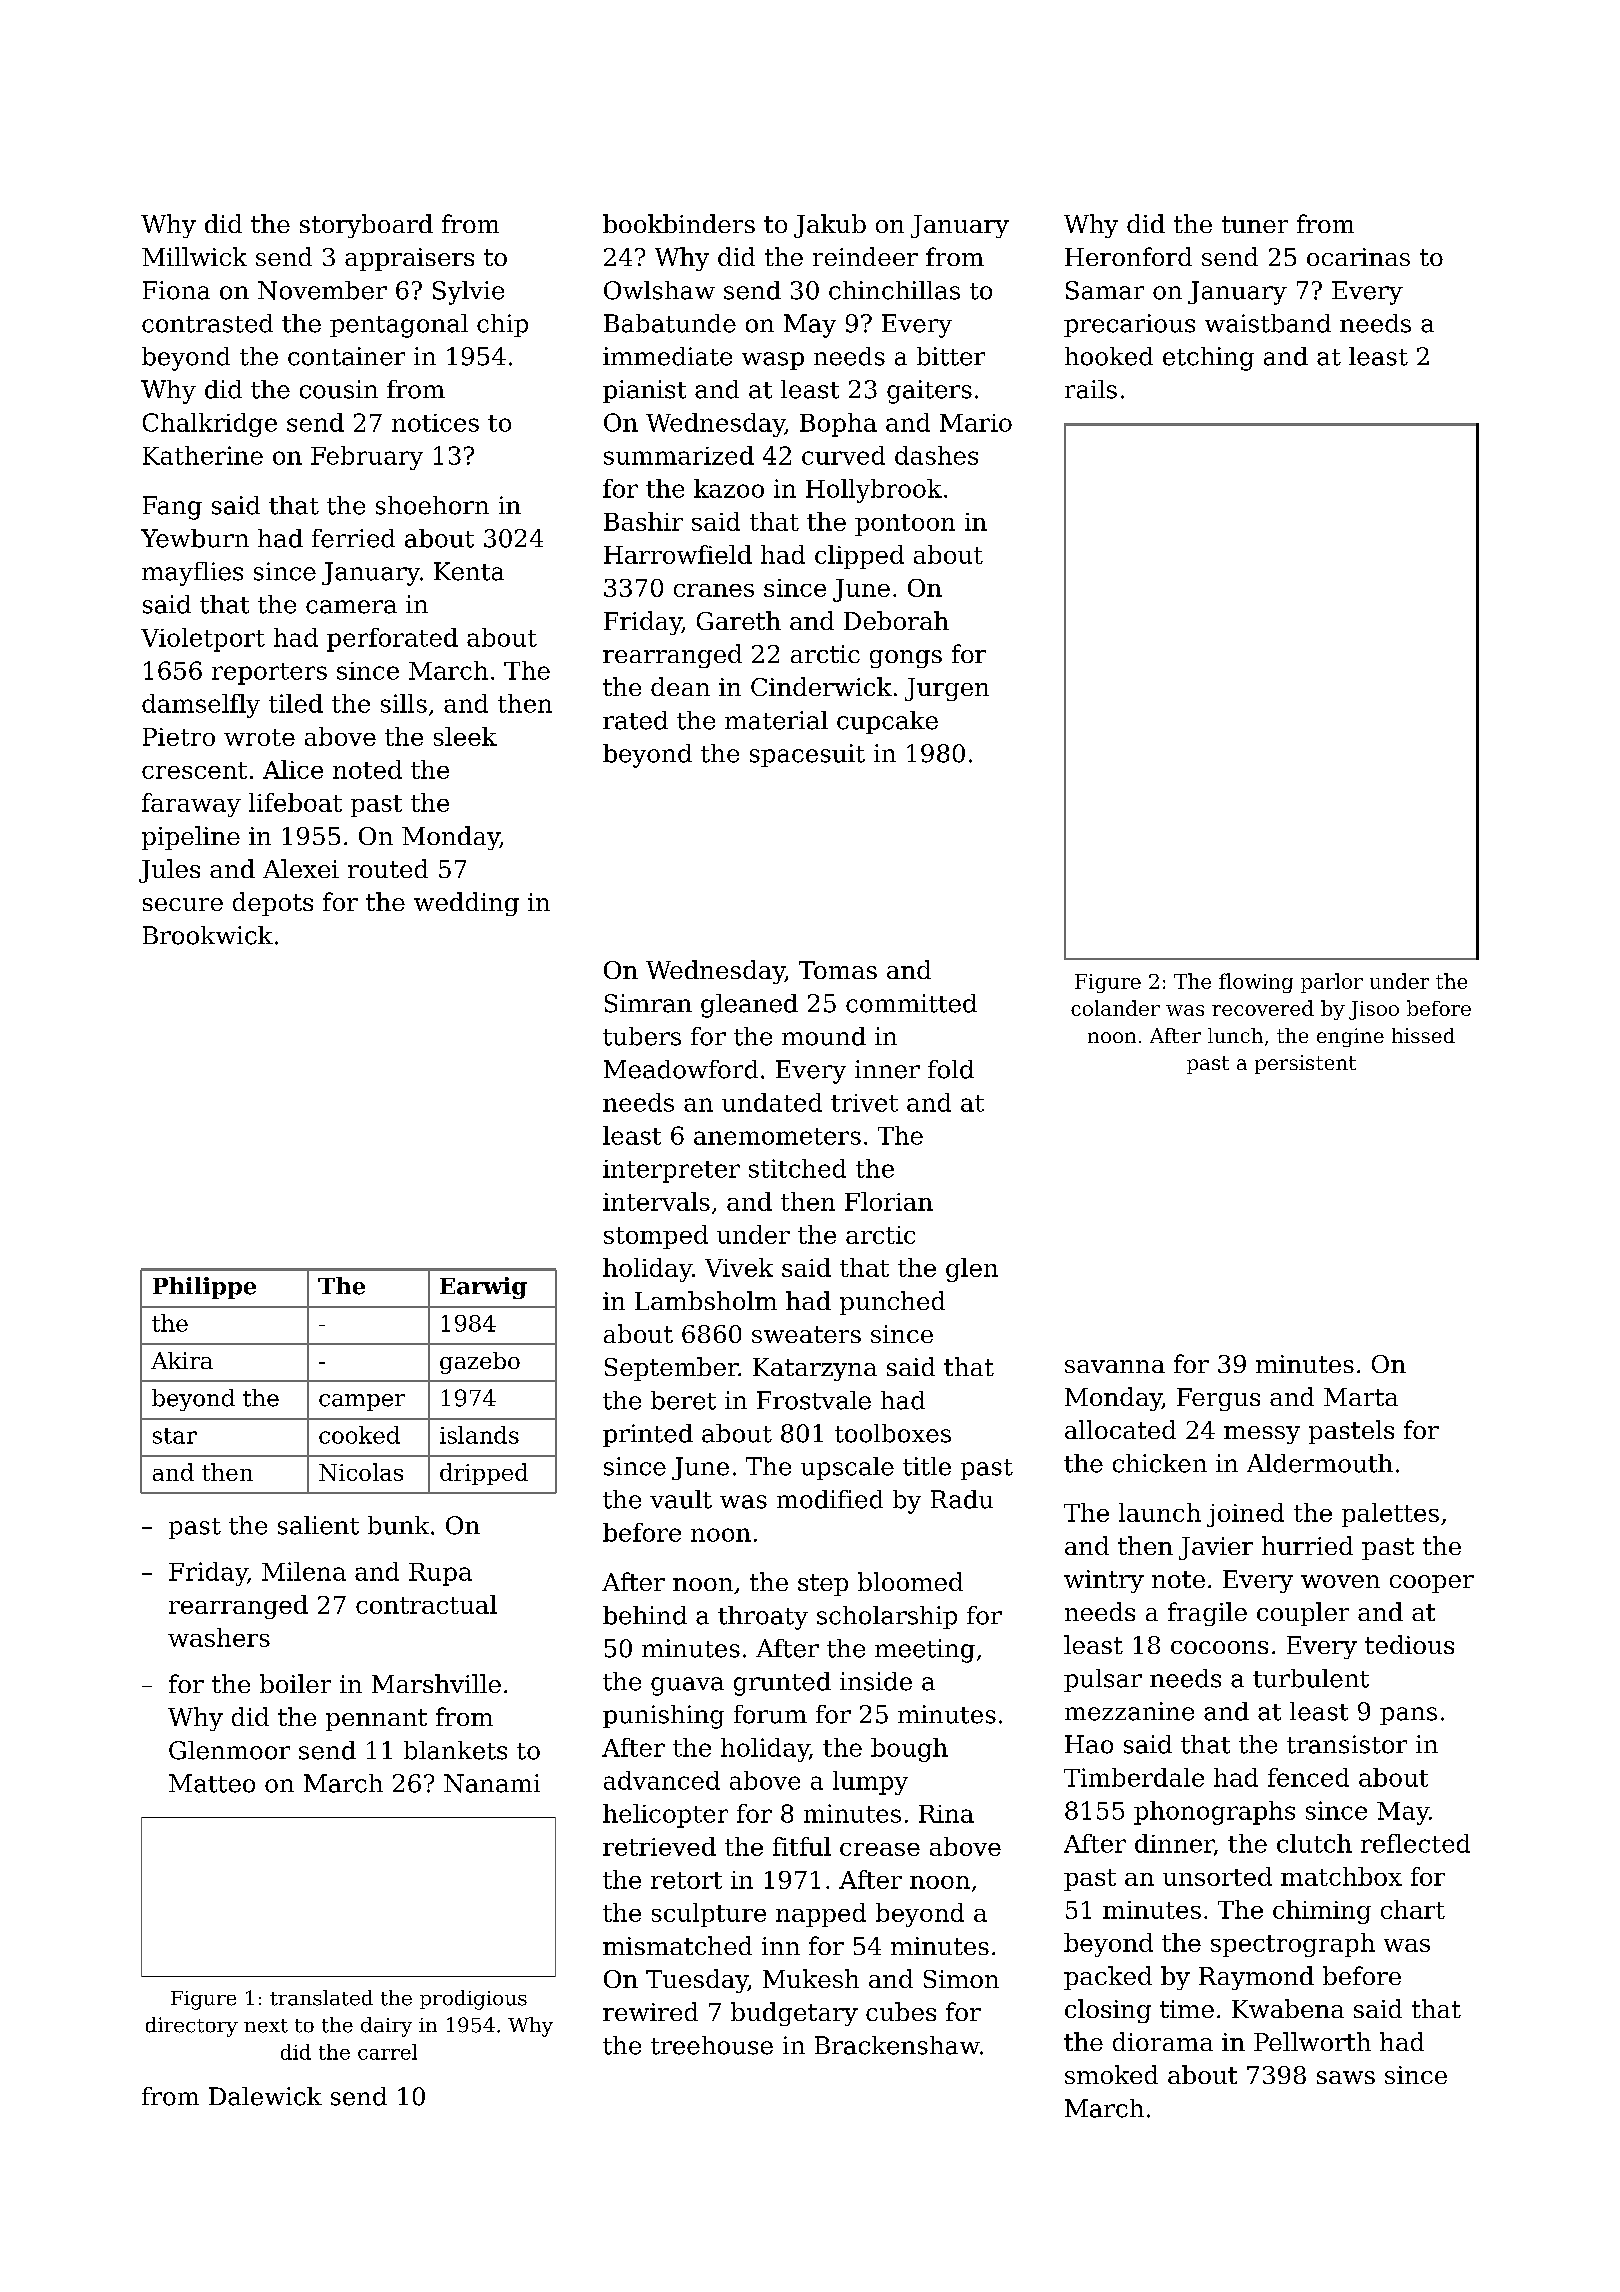 Image resolution: width=1620 pixels, height=2292 pixels. Describe the element at coordinates (1115, 1366) in the screenshot. I see `savanna` at that location.
